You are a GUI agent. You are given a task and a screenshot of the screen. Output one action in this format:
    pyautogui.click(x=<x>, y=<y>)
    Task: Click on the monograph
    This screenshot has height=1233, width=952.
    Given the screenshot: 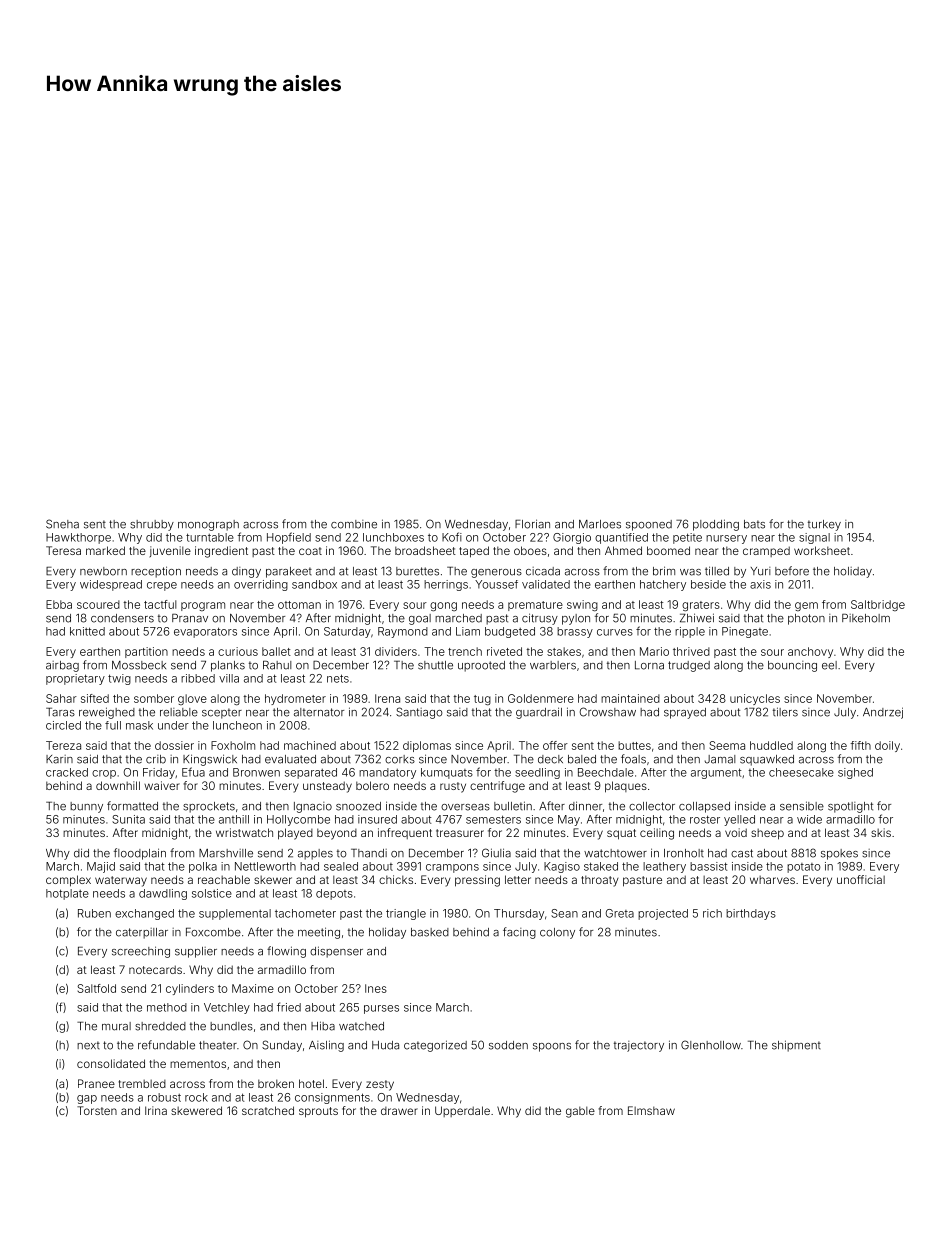 What is the action you would take?
    pyautogui.click(x=208, y=525)
